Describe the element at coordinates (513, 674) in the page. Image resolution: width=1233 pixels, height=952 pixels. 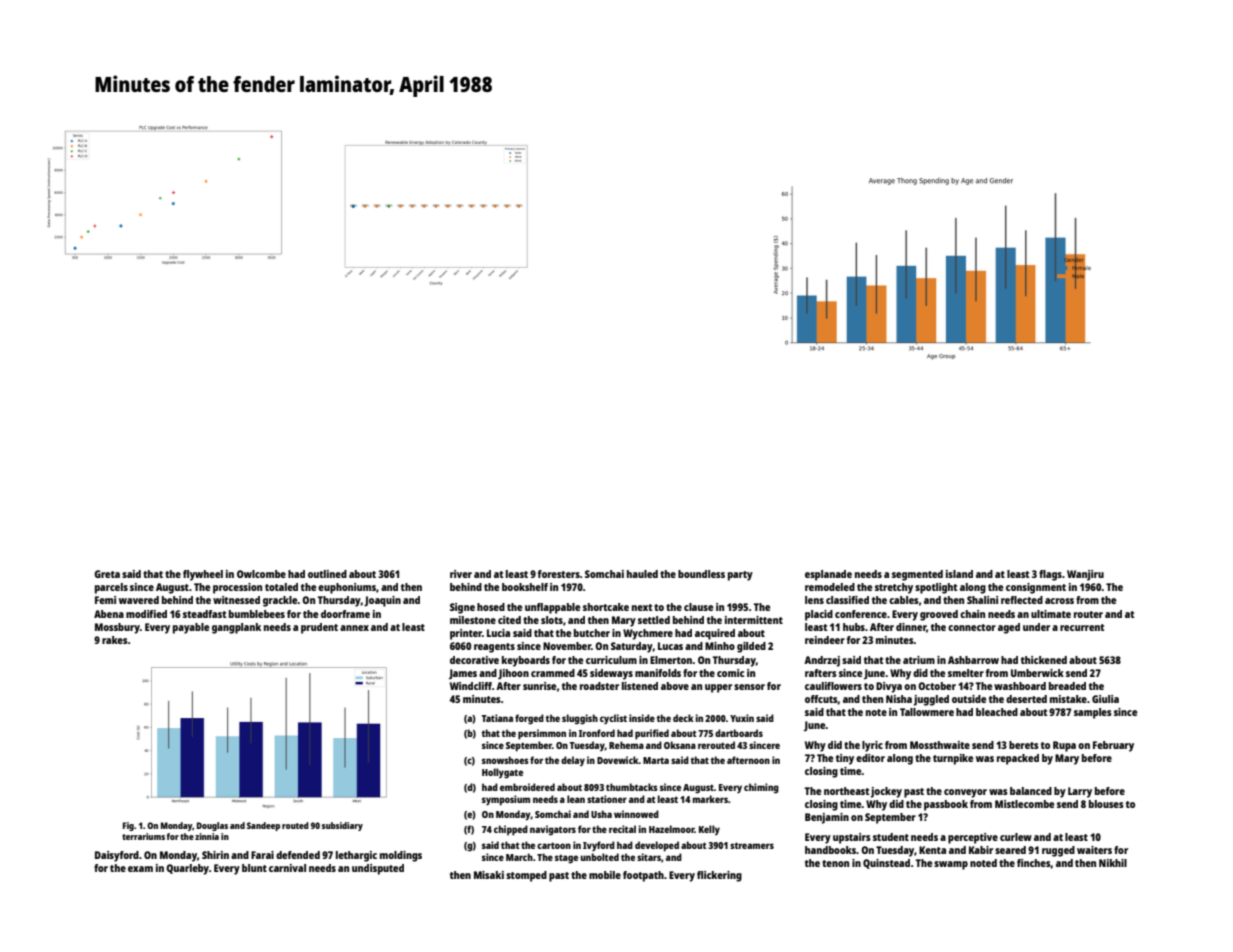
I see `Jihoon` at that location.
